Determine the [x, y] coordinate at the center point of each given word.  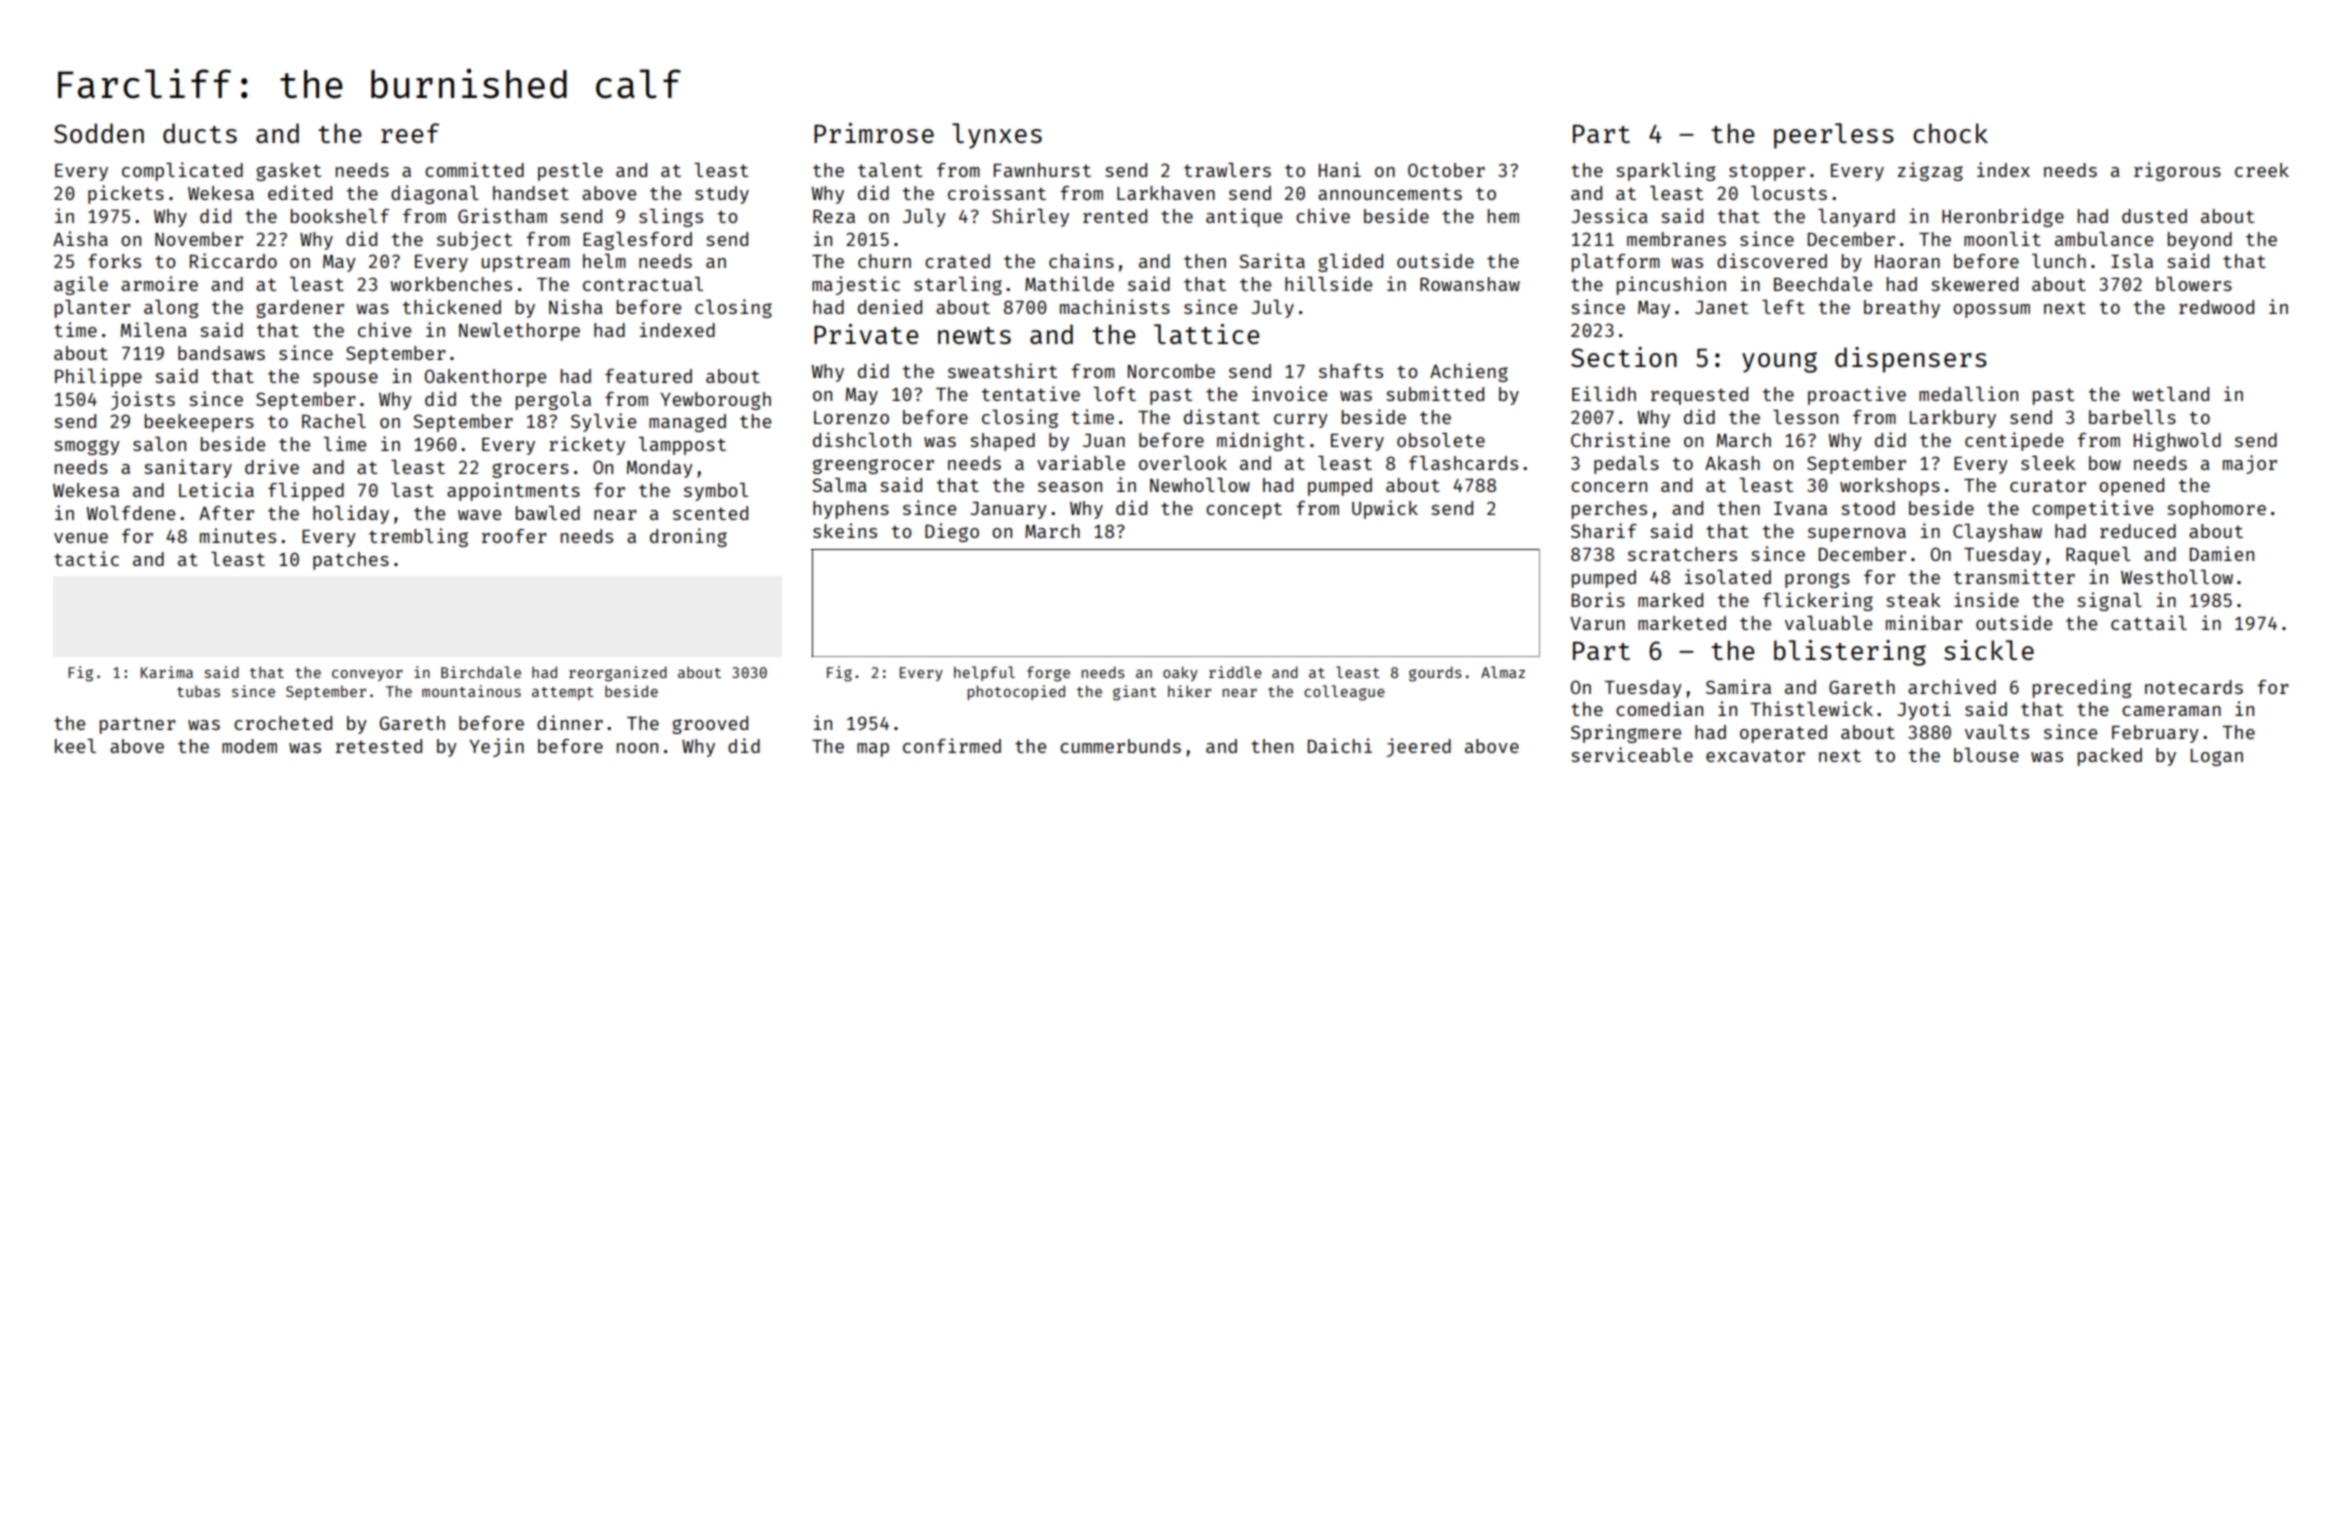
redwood [2216, 307]
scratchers [1682, 554]
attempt [563, 693]
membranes [1676, 239]
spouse [345, 380]
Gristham [502, 215]
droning [688, 537]
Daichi [1340, 745]
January [1008, 510]
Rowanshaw [1470, 284]
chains [1081, 260]
